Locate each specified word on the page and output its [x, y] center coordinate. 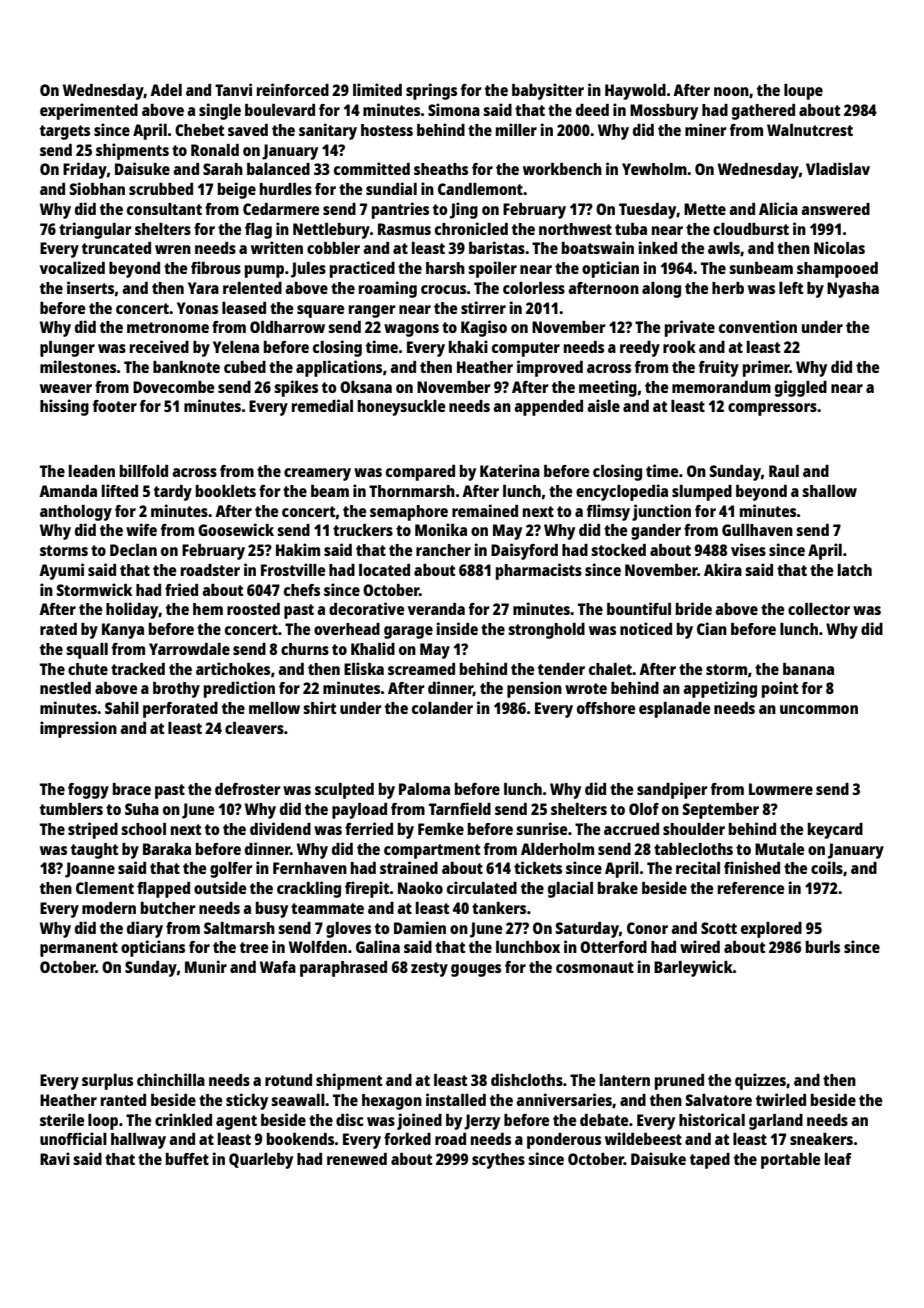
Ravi [55, 1158]
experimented [89, 111]
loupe [803, 92]
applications [339, 368]
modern [109, 908]
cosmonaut [595, 967]
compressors [772, 409]
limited [377, 89]
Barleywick [693, 968]
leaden [92, 471]
